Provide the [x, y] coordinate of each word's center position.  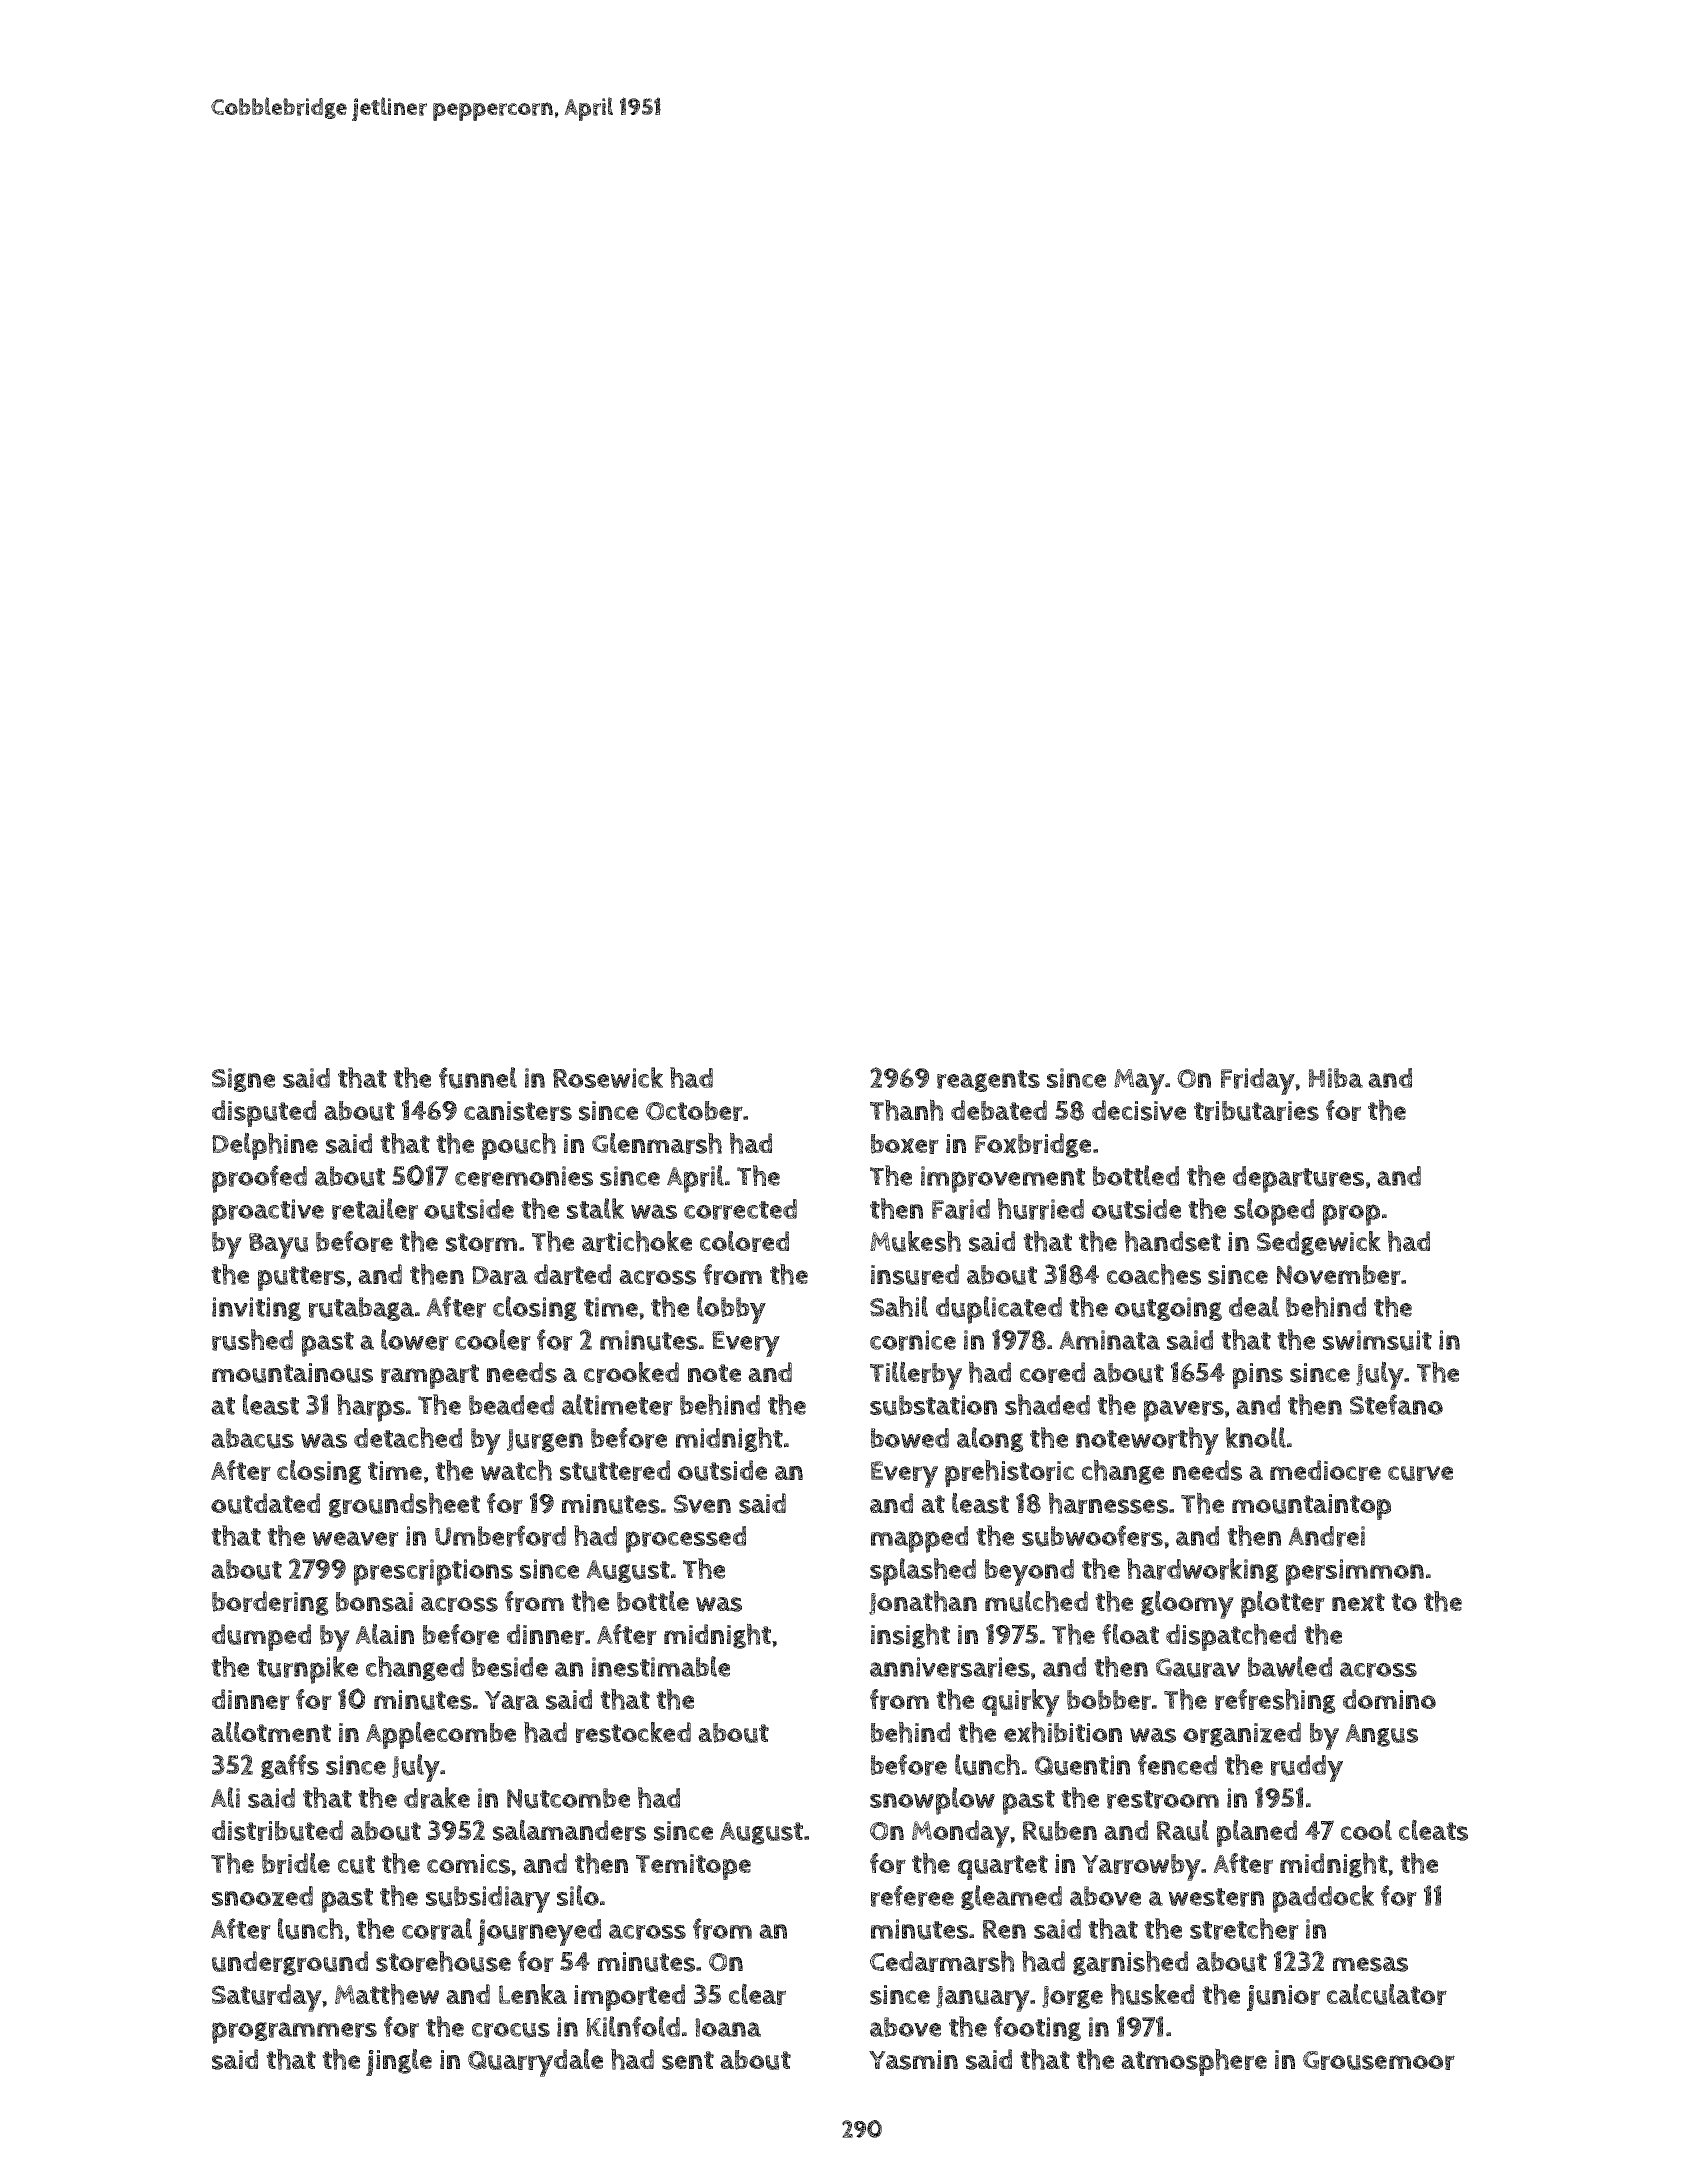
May [1139, 1082]
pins [1258, 1376]
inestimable [661, 1666]
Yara [511, 1700]
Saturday [267, 1998]
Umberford [500, 1536]
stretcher [1244, 1929]
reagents [988, 1081]
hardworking [1203, 1570]
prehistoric [1009, 1473]
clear [757, 1994]
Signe [243, 1080]
